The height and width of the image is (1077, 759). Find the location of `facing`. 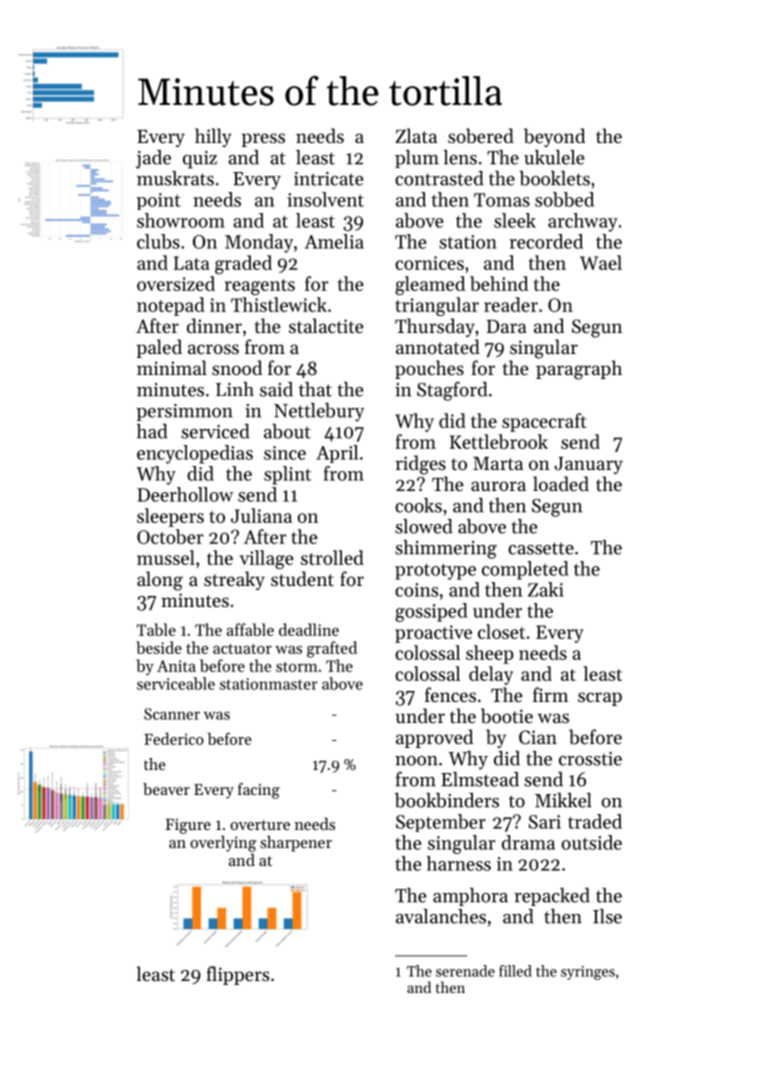

facing is located at coordinates (259, 791).
